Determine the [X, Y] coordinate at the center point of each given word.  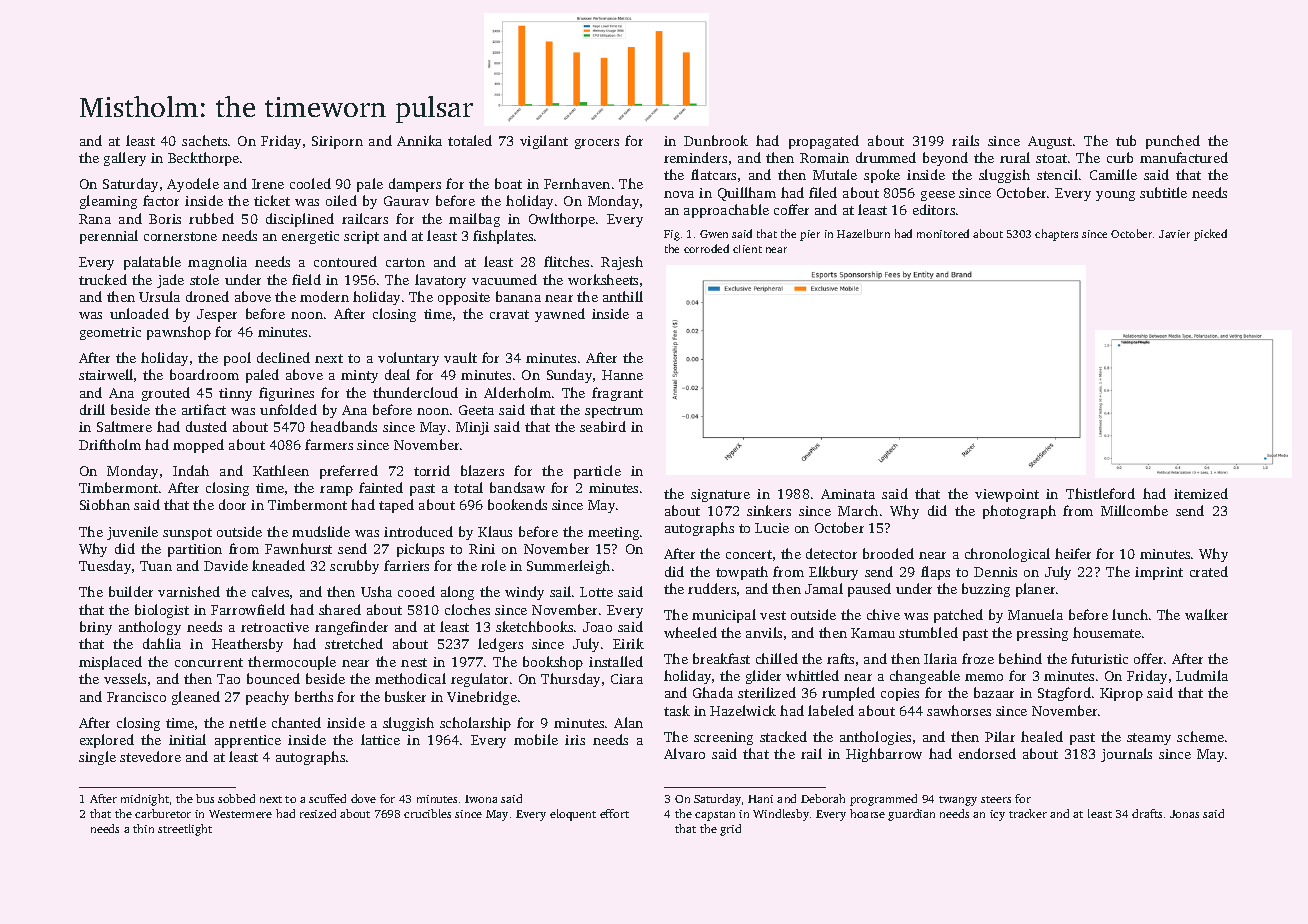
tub [1126, 140]
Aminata [848, 494]
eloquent [573, 815]
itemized [1201, 493]
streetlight [185, 830]
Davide [226, 565]
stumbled [928, 632]
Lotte [596, 592]
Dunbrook [716, 140]
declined [283, 357]
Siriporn [337, 142]
